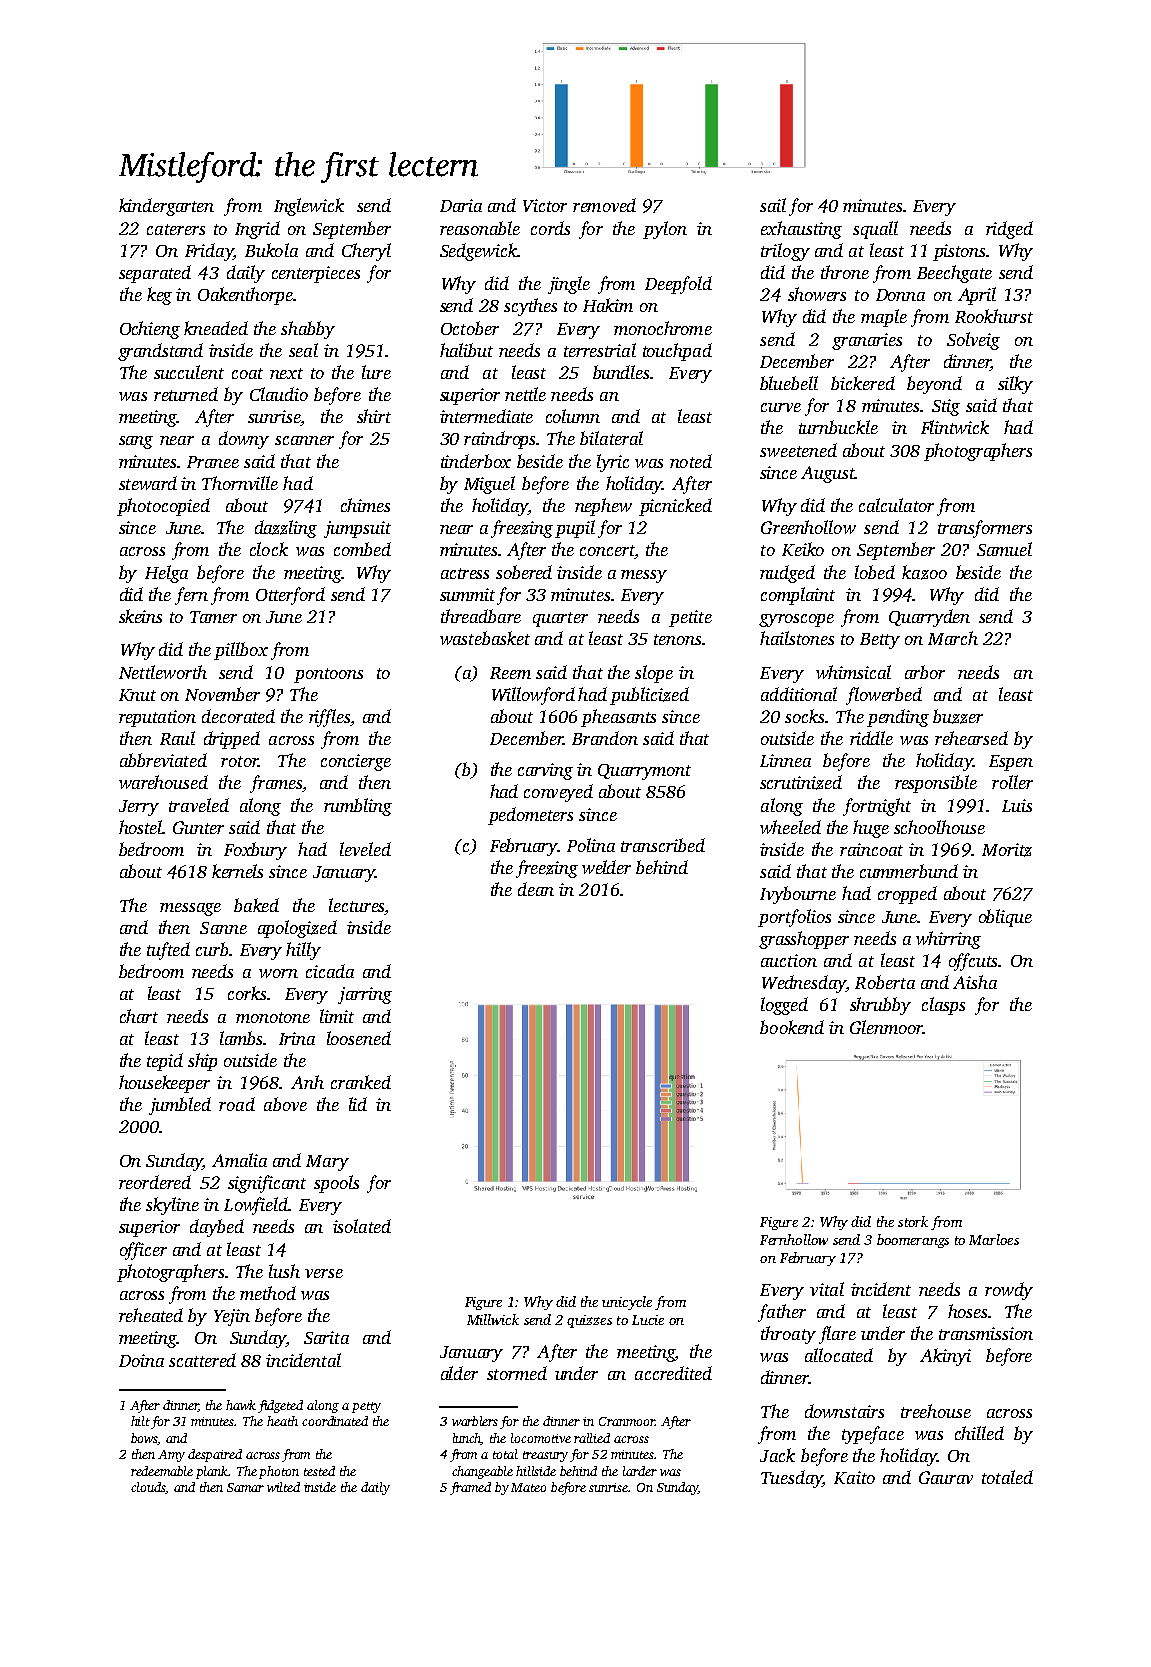 Image resolution: width=1151 pixels, height=1667 pixels. What do you see at coordinates (162, 1471) in the screenshot?
I see `redeemable` at bounding box center [162, 1471].
